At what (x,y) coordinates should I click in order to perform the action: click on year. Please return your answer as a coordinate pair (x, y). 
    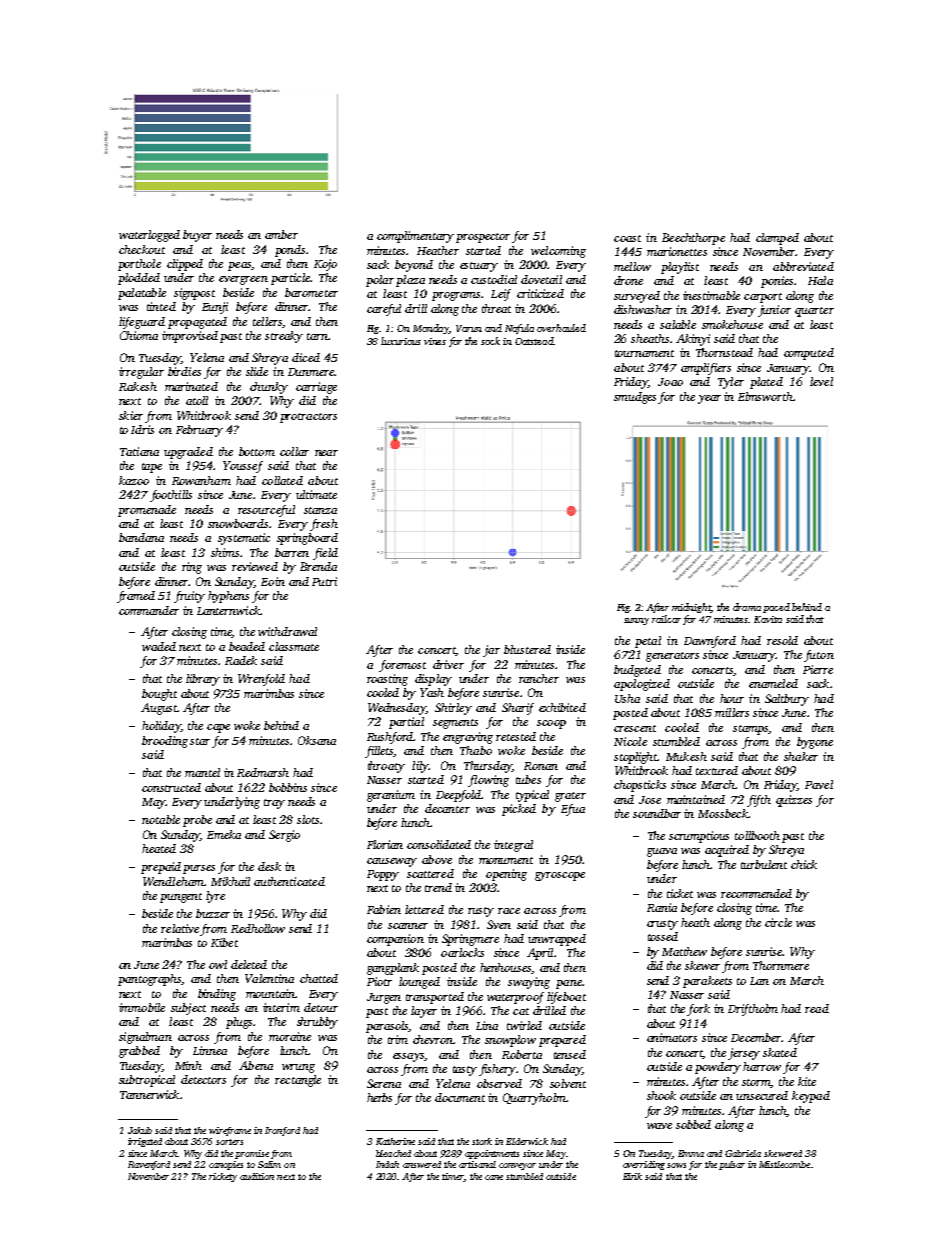
    Looking at the image, I should click on (709, 399).
